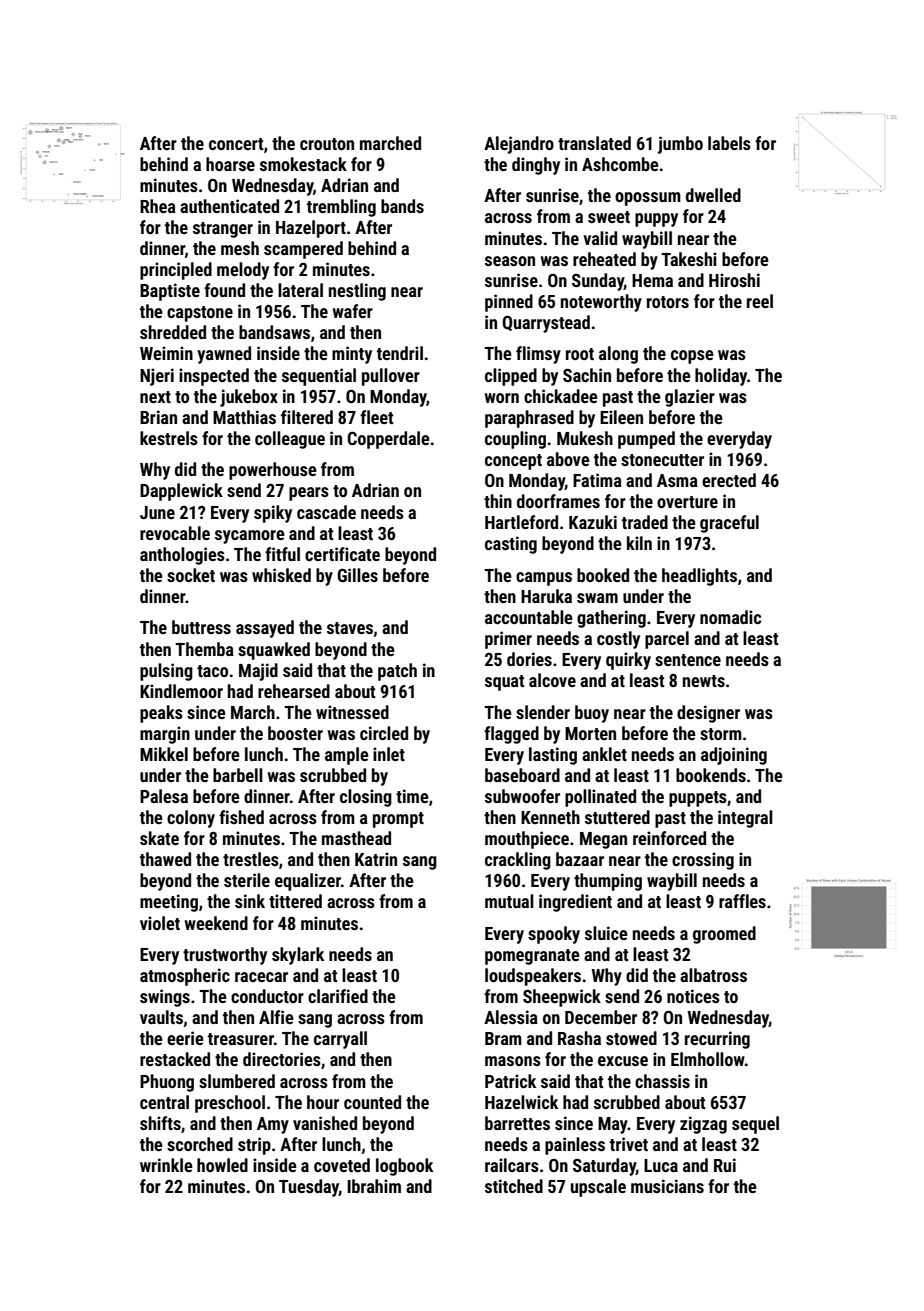  Describe the element at coordinates (224, 355) in the screenshot. I see `yawned` at that location.
